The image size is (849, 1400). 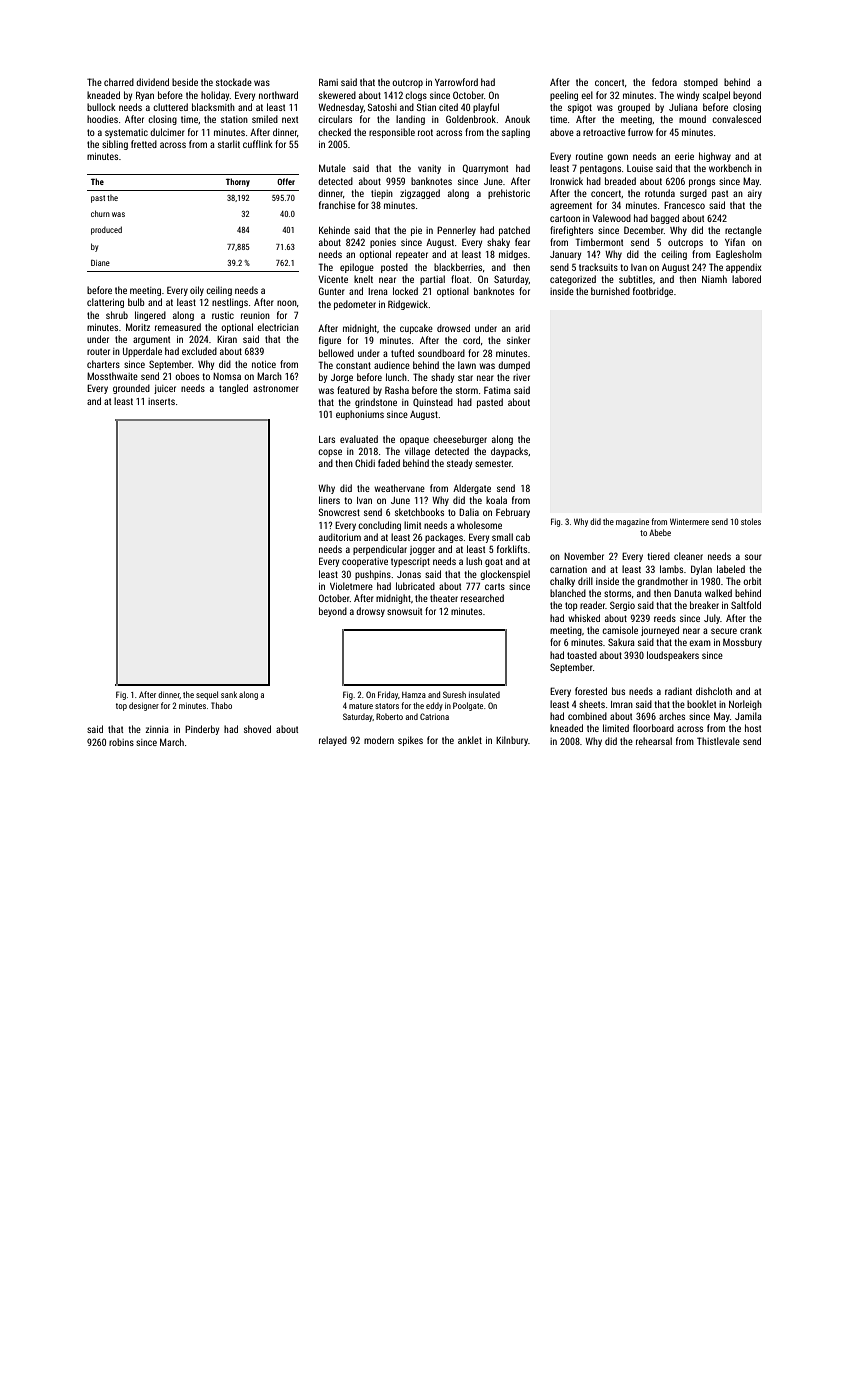 I want to click on labeled, so click(x=731, y=569).
